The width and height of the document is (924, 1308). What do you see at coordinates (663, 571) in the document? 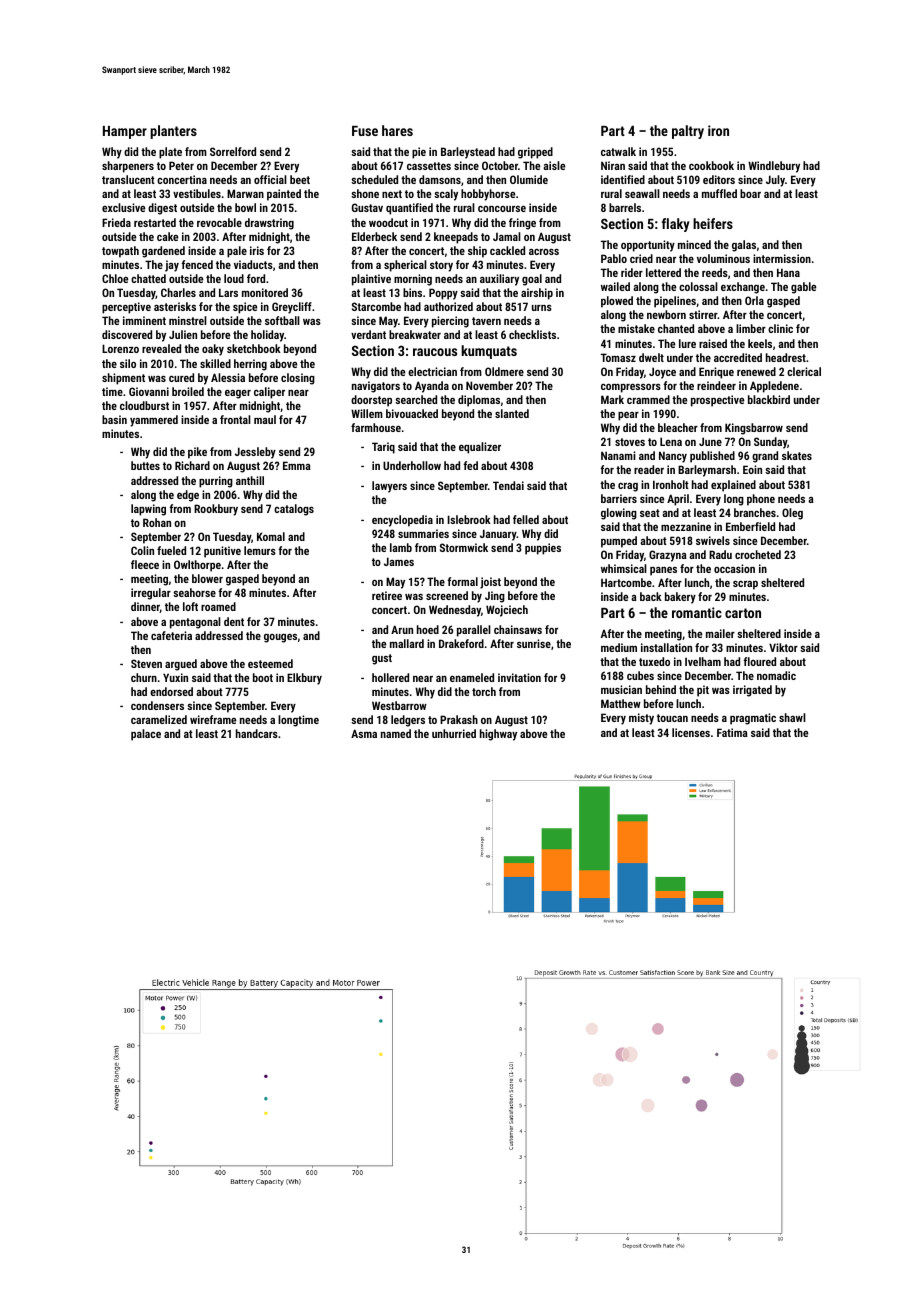
I see `panes` at bounding box center [663, 571].
